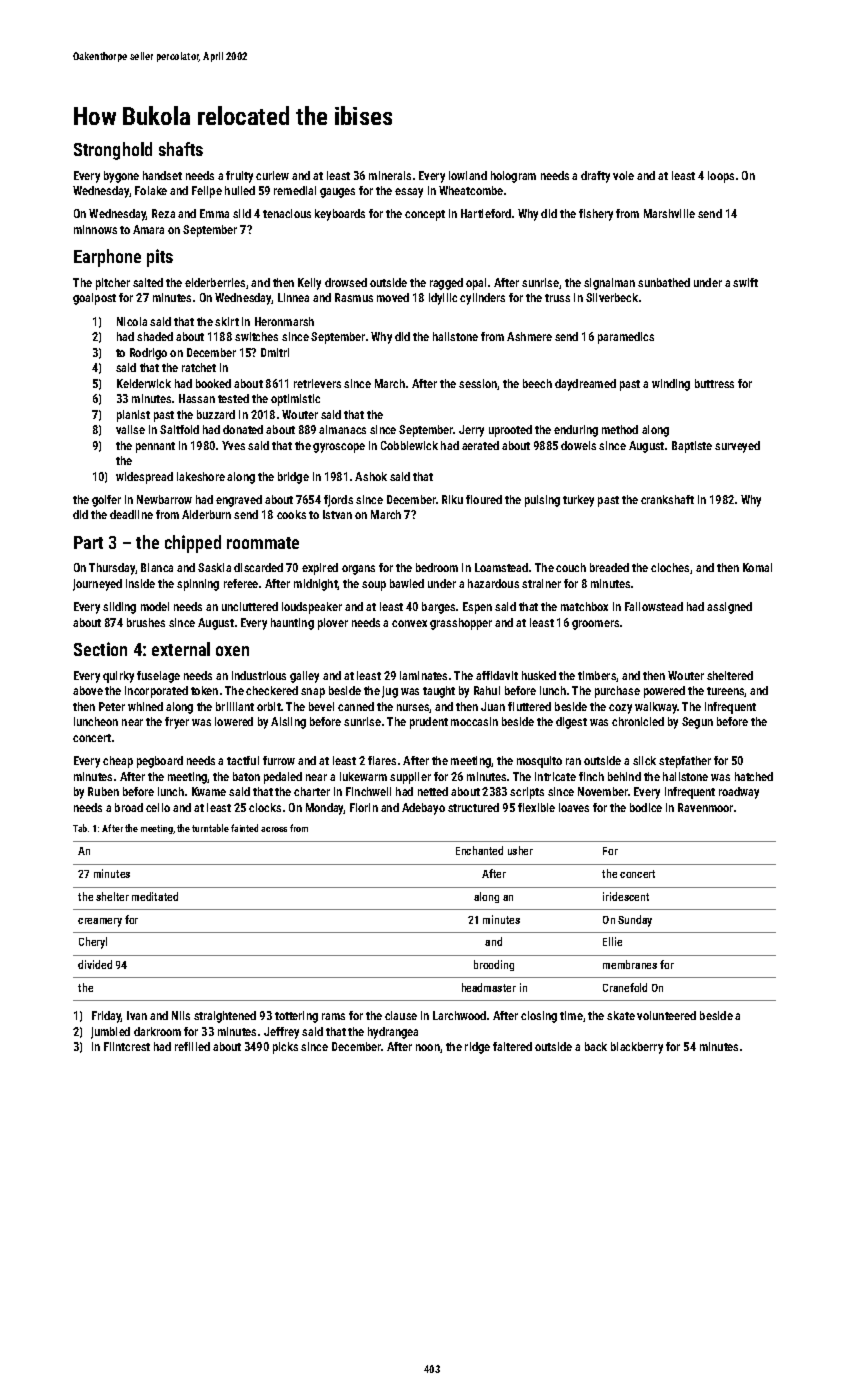  I want to click on straightened, so click(225, 1017).
